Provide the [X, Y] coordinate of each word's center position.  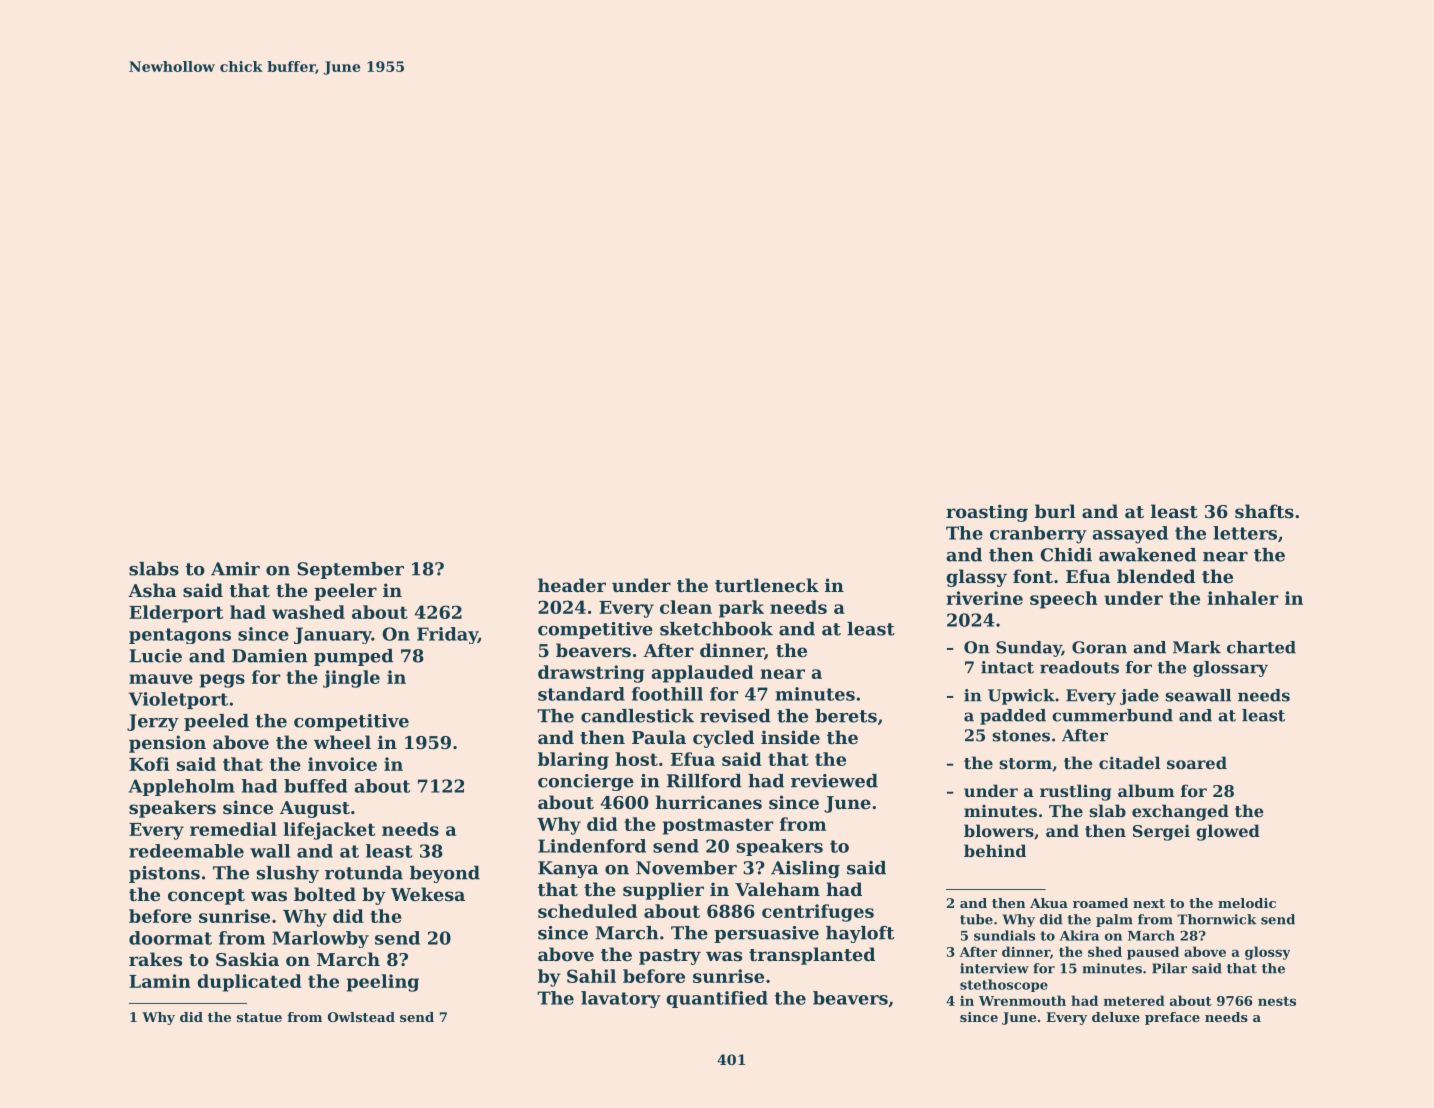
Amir [235, 569]
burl [1055, 511]
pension [167, 744]
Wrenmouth [1022, 1000]
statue [259, 1017]
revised [735, 716]
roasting [987, 513]
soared [1197, 762]
